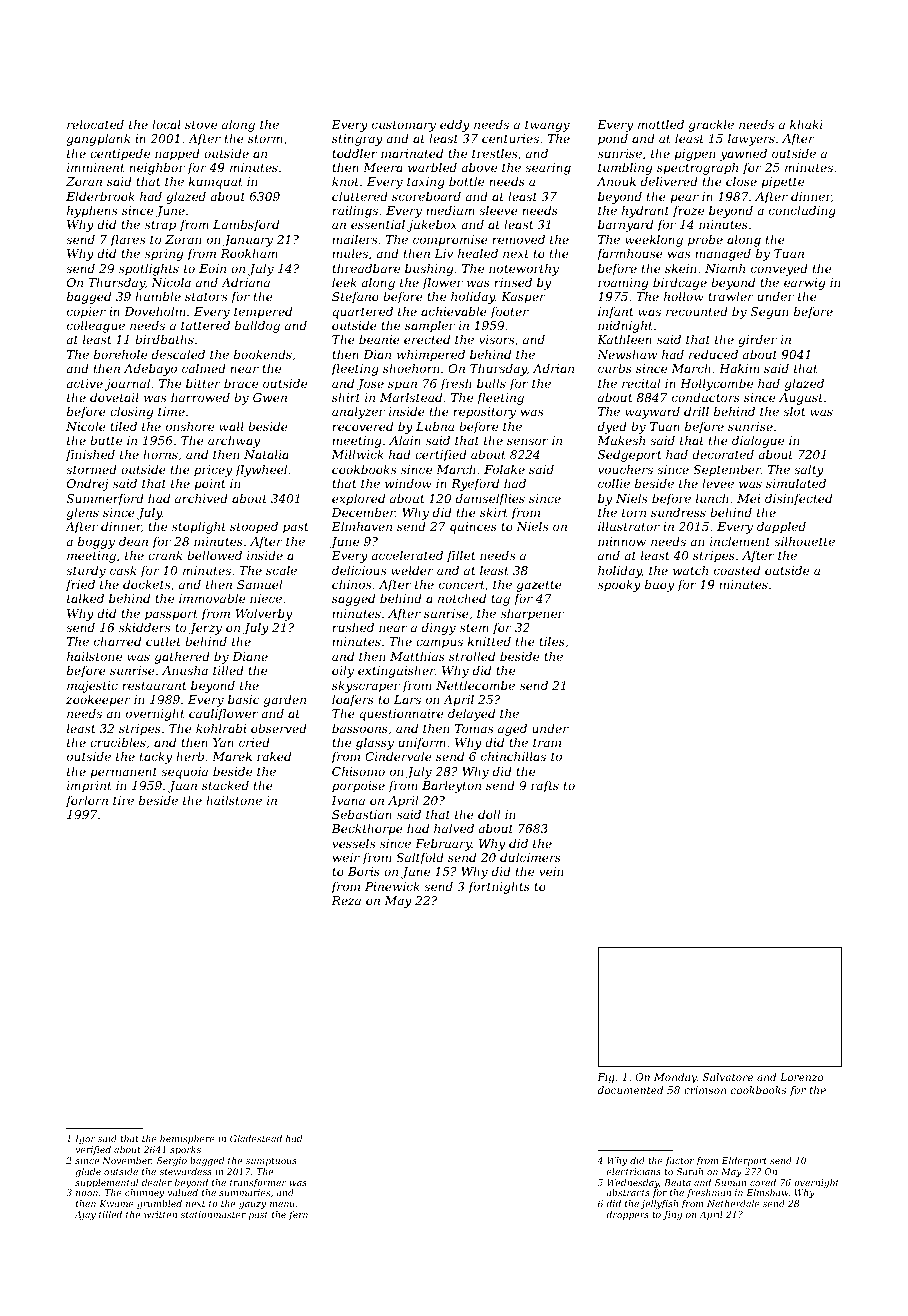 This screenshot has width=908, height=1316. What do you see at coordinates (479, 167) in the screenshot?
I see `above` at bounding box center [479, 167].
